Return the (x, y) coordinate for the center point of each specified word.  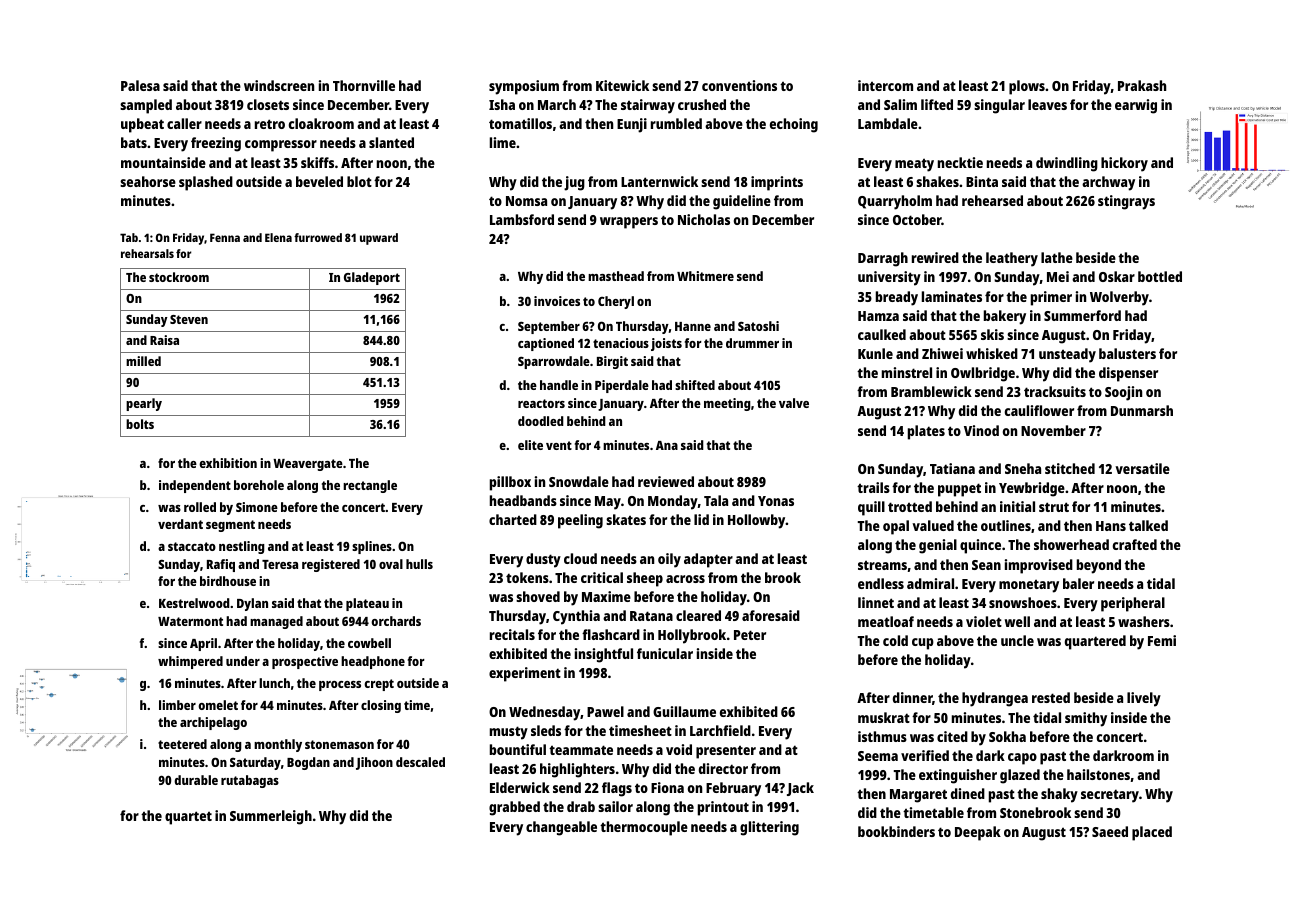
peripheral (1133, 604)
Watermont (190, 621)
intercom (885, 85)
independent (195, 486)
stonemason (339, 744)
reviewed (666, 481)
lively (1144, 699)
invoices (557, 301)
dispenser (1128, 374)
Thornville (364, 85)
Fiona (667, 787)
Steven (189, 319)
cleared (698, 615)
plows (1027, 87)
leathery (1012, 259)
